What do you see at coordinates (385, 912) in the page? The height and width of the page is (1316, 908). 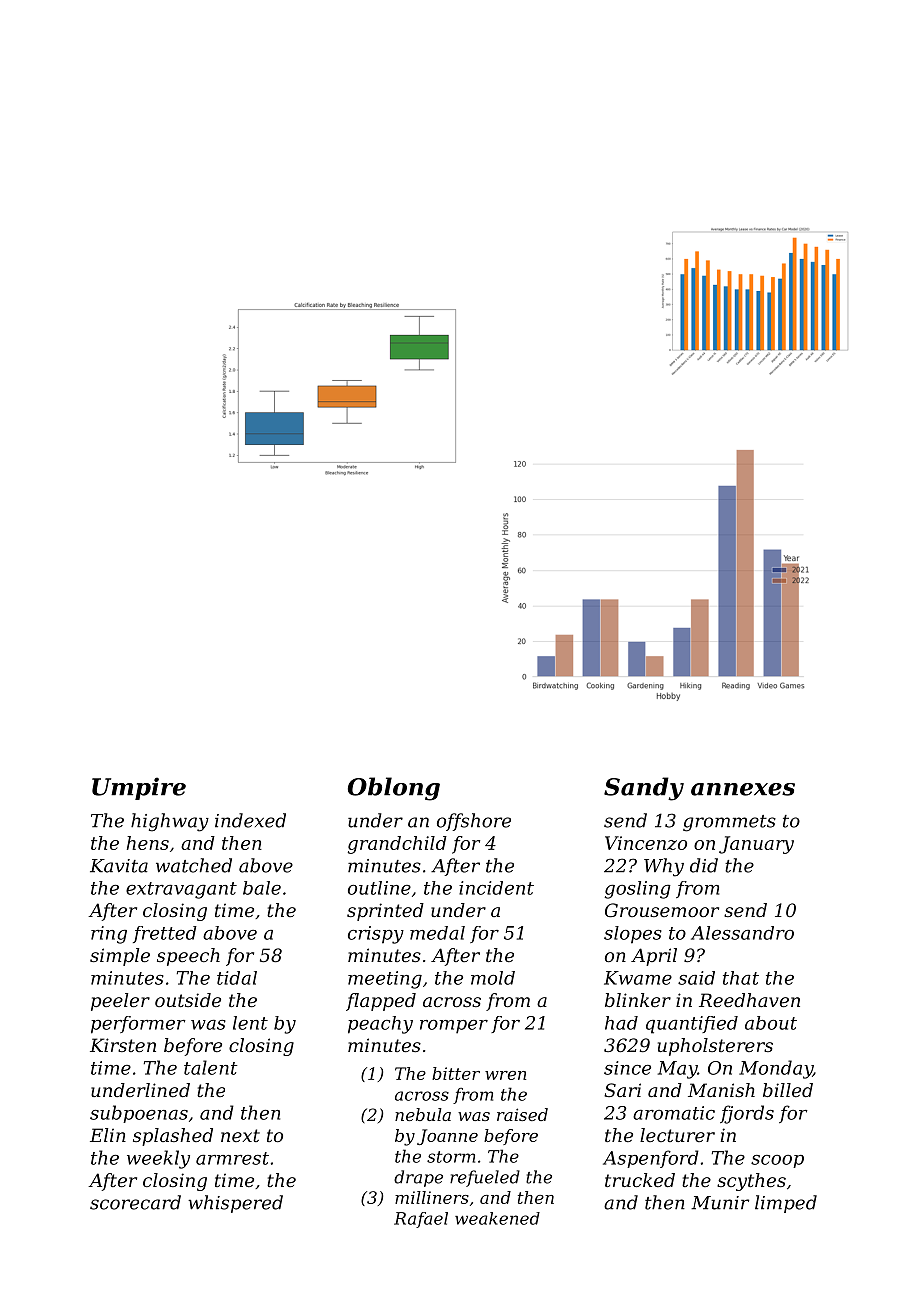 I see `sprinted` at bounding box center [385, 912].
